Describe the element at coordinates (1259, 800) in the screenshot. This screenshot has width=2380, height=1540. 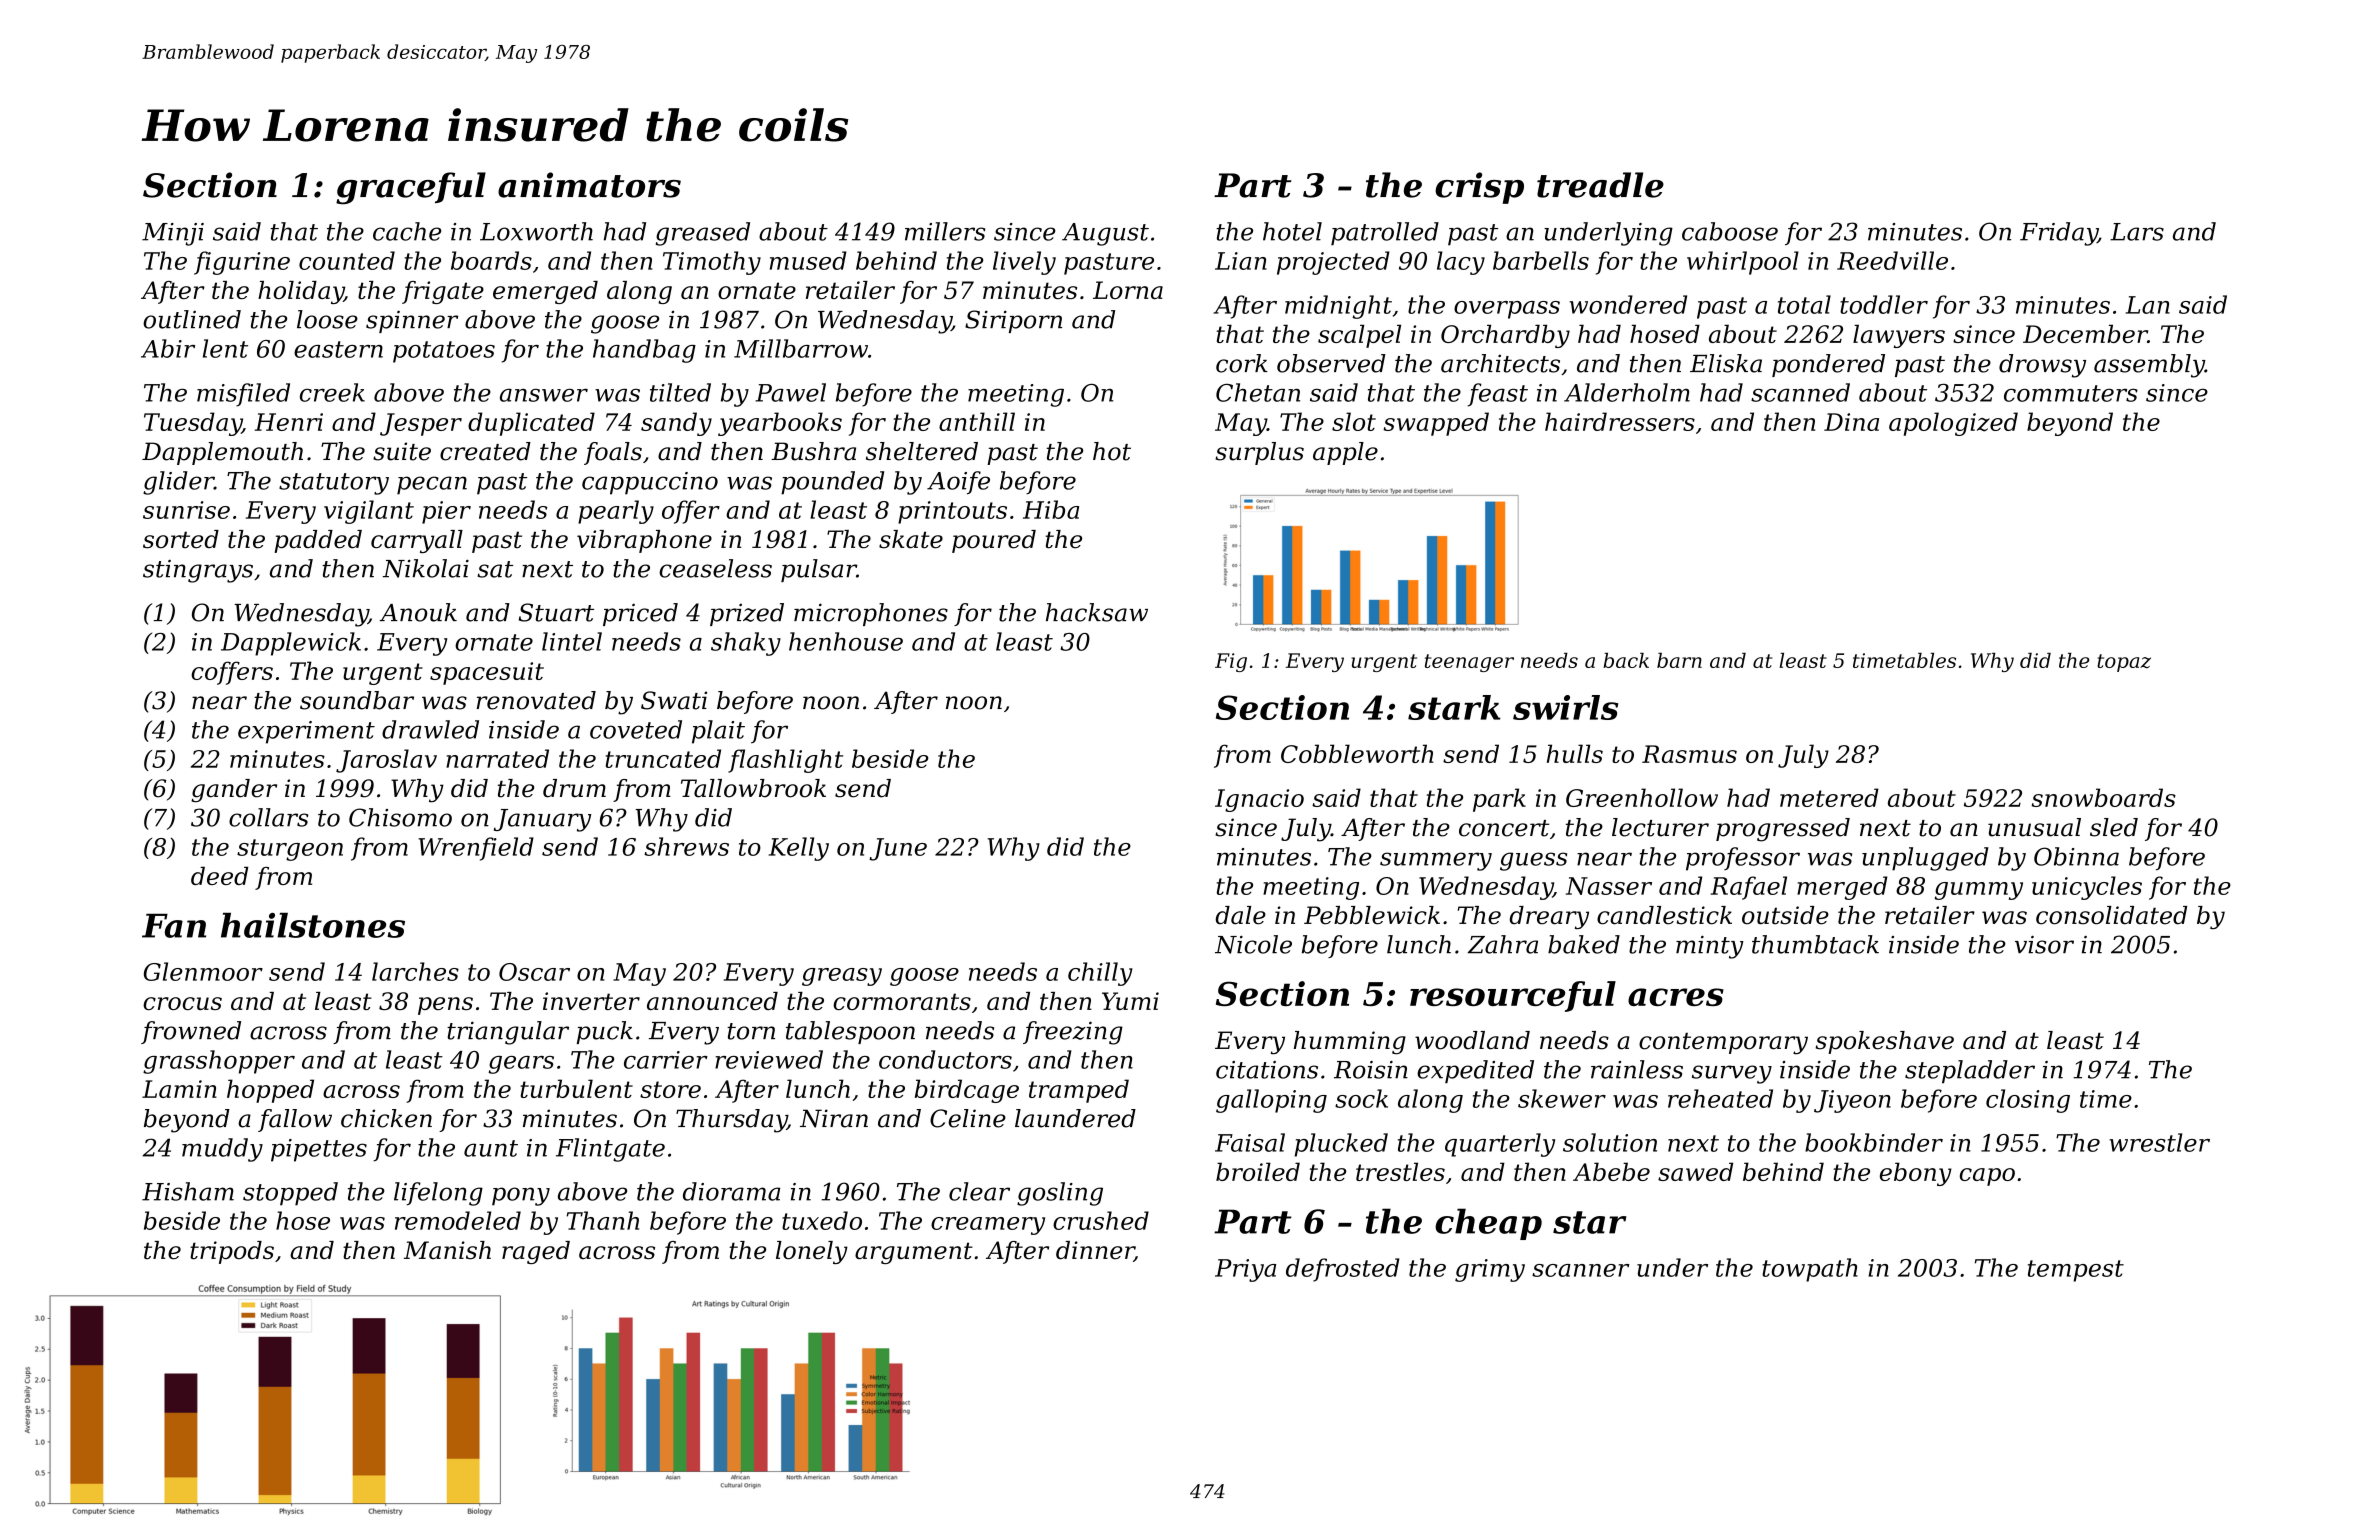
I see `Ignacio` at that location.
